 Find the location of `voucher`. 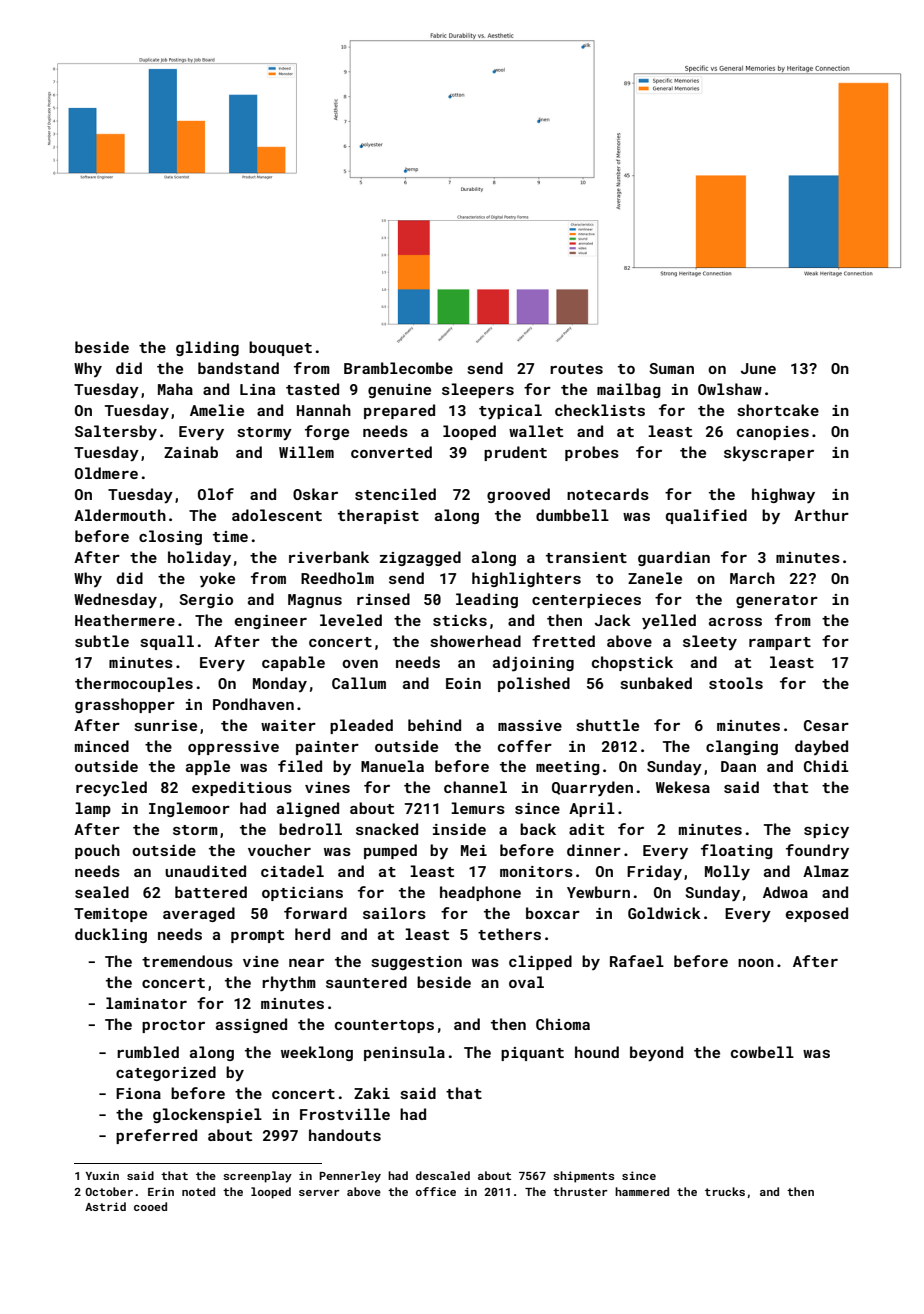

voucher is located at coordinates (279, 850).
